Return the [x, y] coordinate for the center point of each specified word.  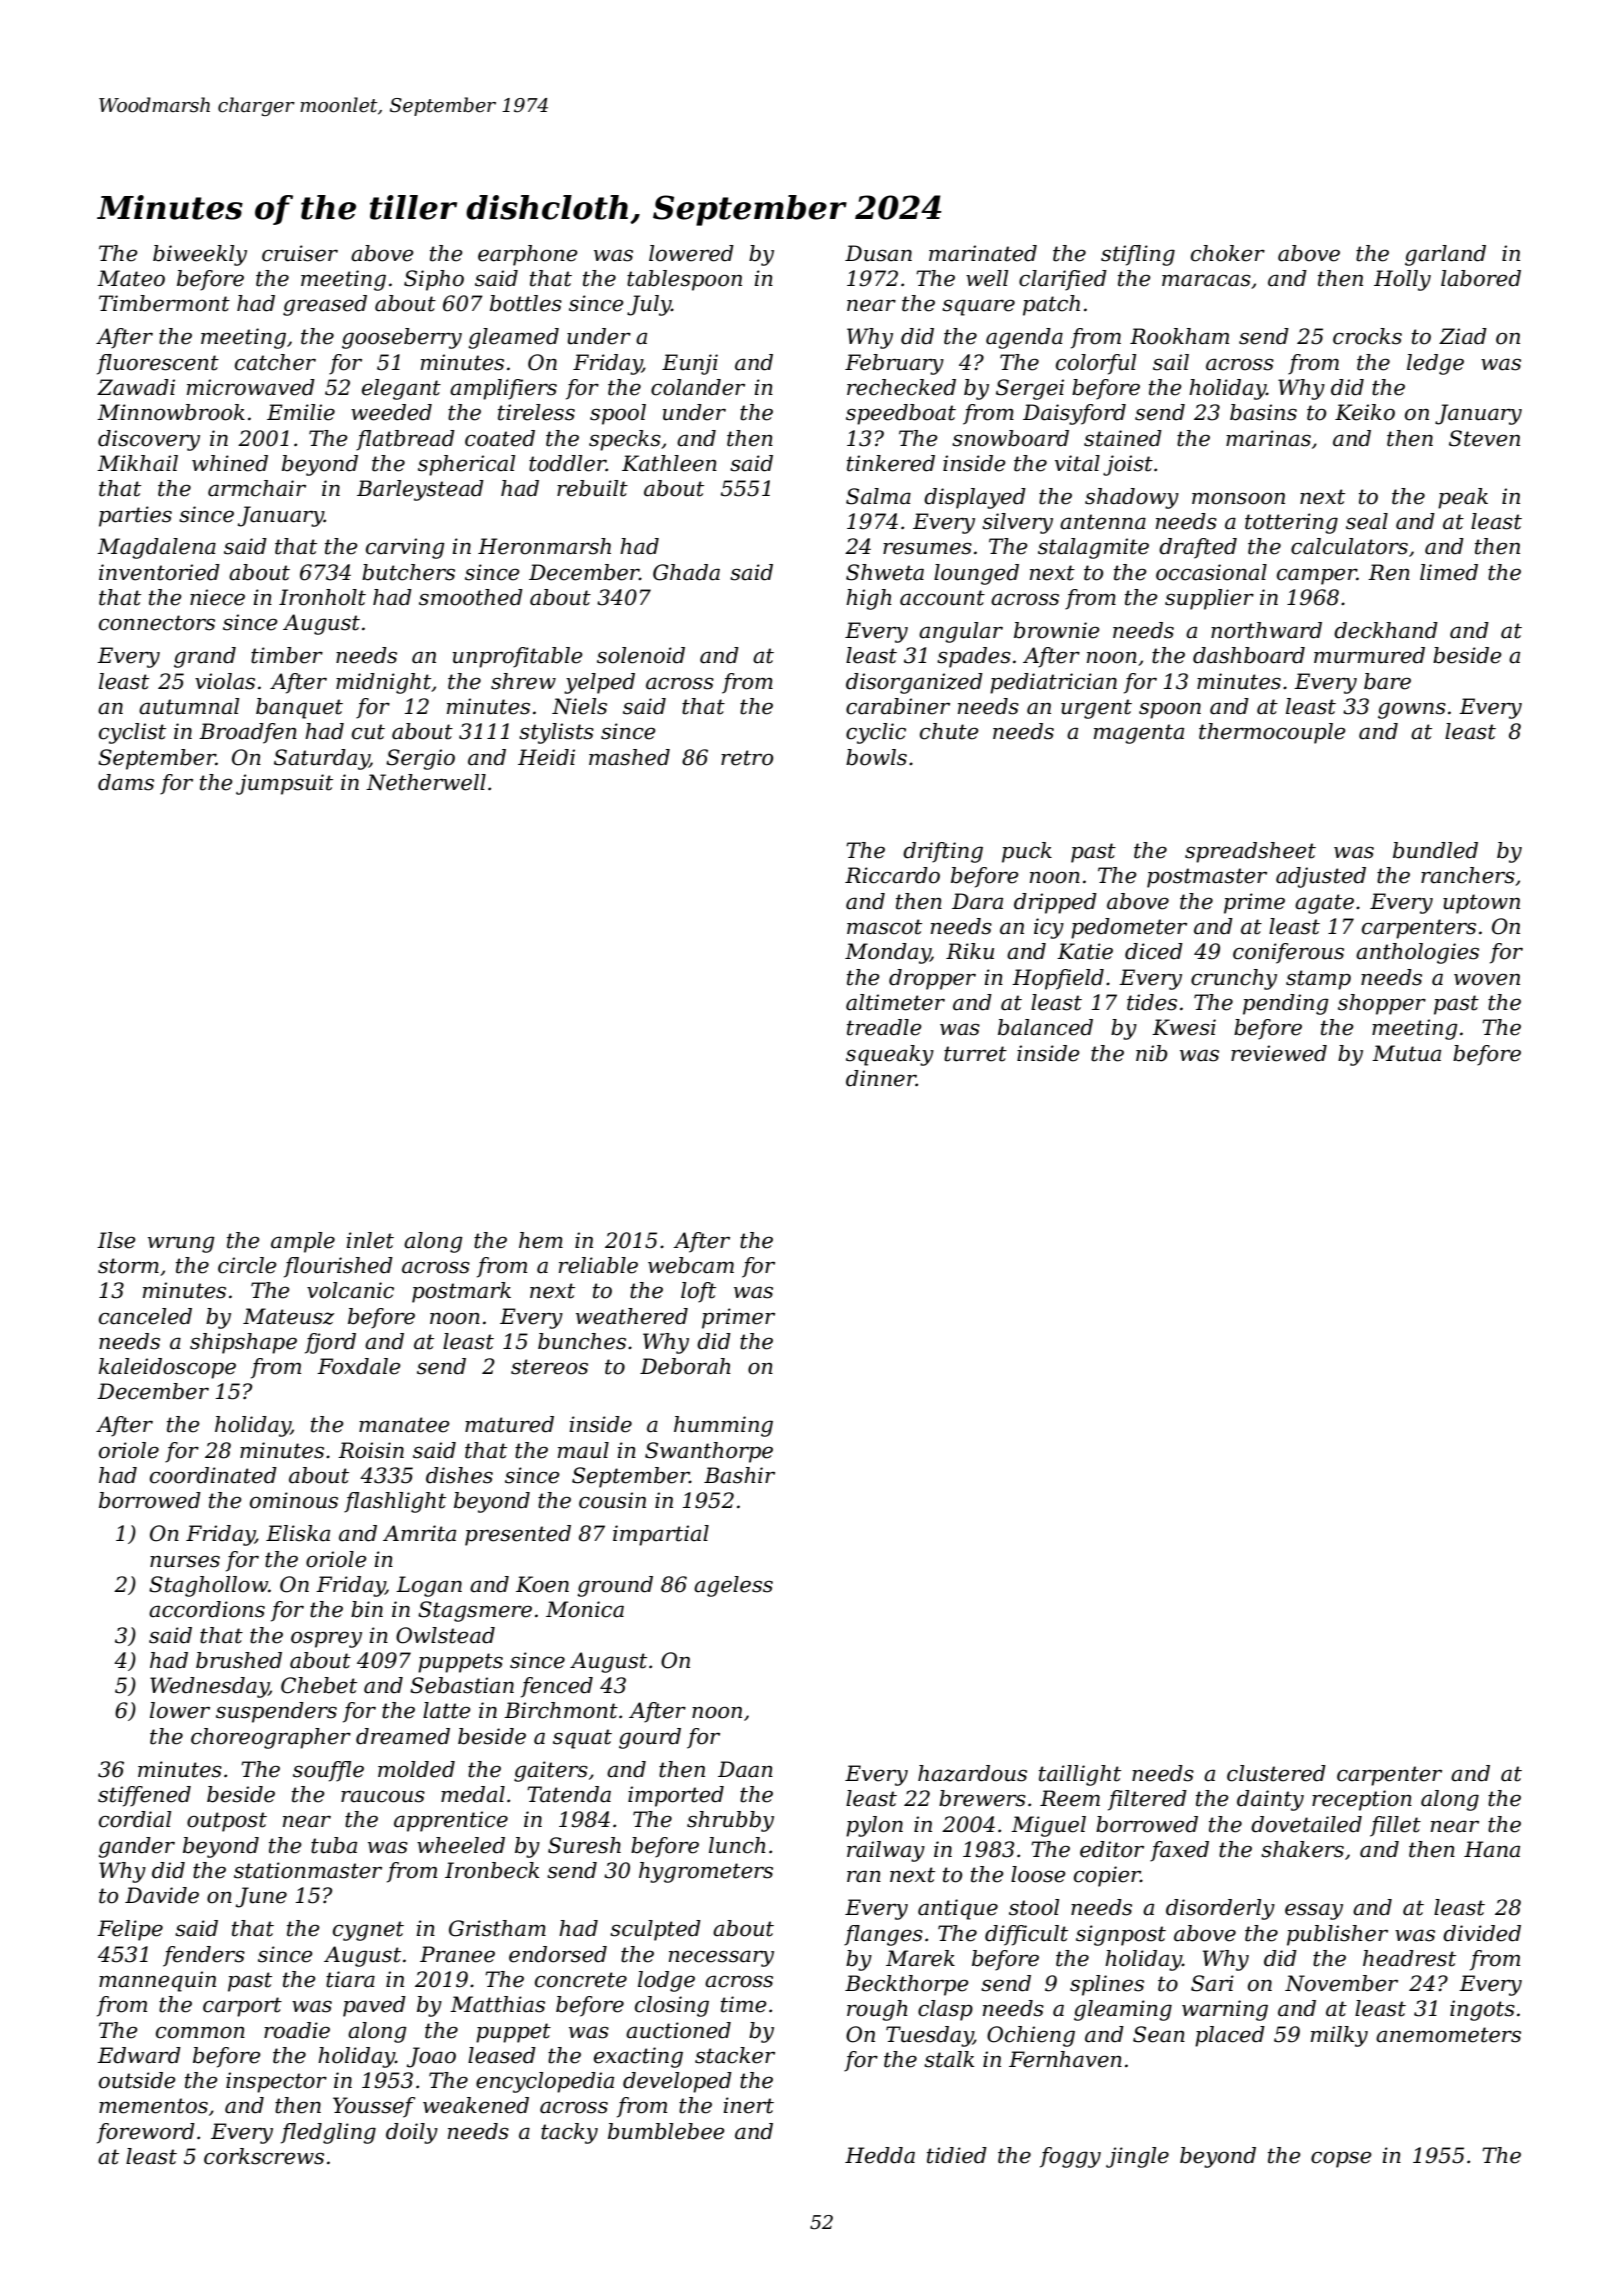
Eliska [298, 1533]
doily [412, 2133]
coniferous [1288, 953]
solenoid [641, 655]
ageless [733, 1586]
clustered [1276, 1773]
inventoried [159, 572]
